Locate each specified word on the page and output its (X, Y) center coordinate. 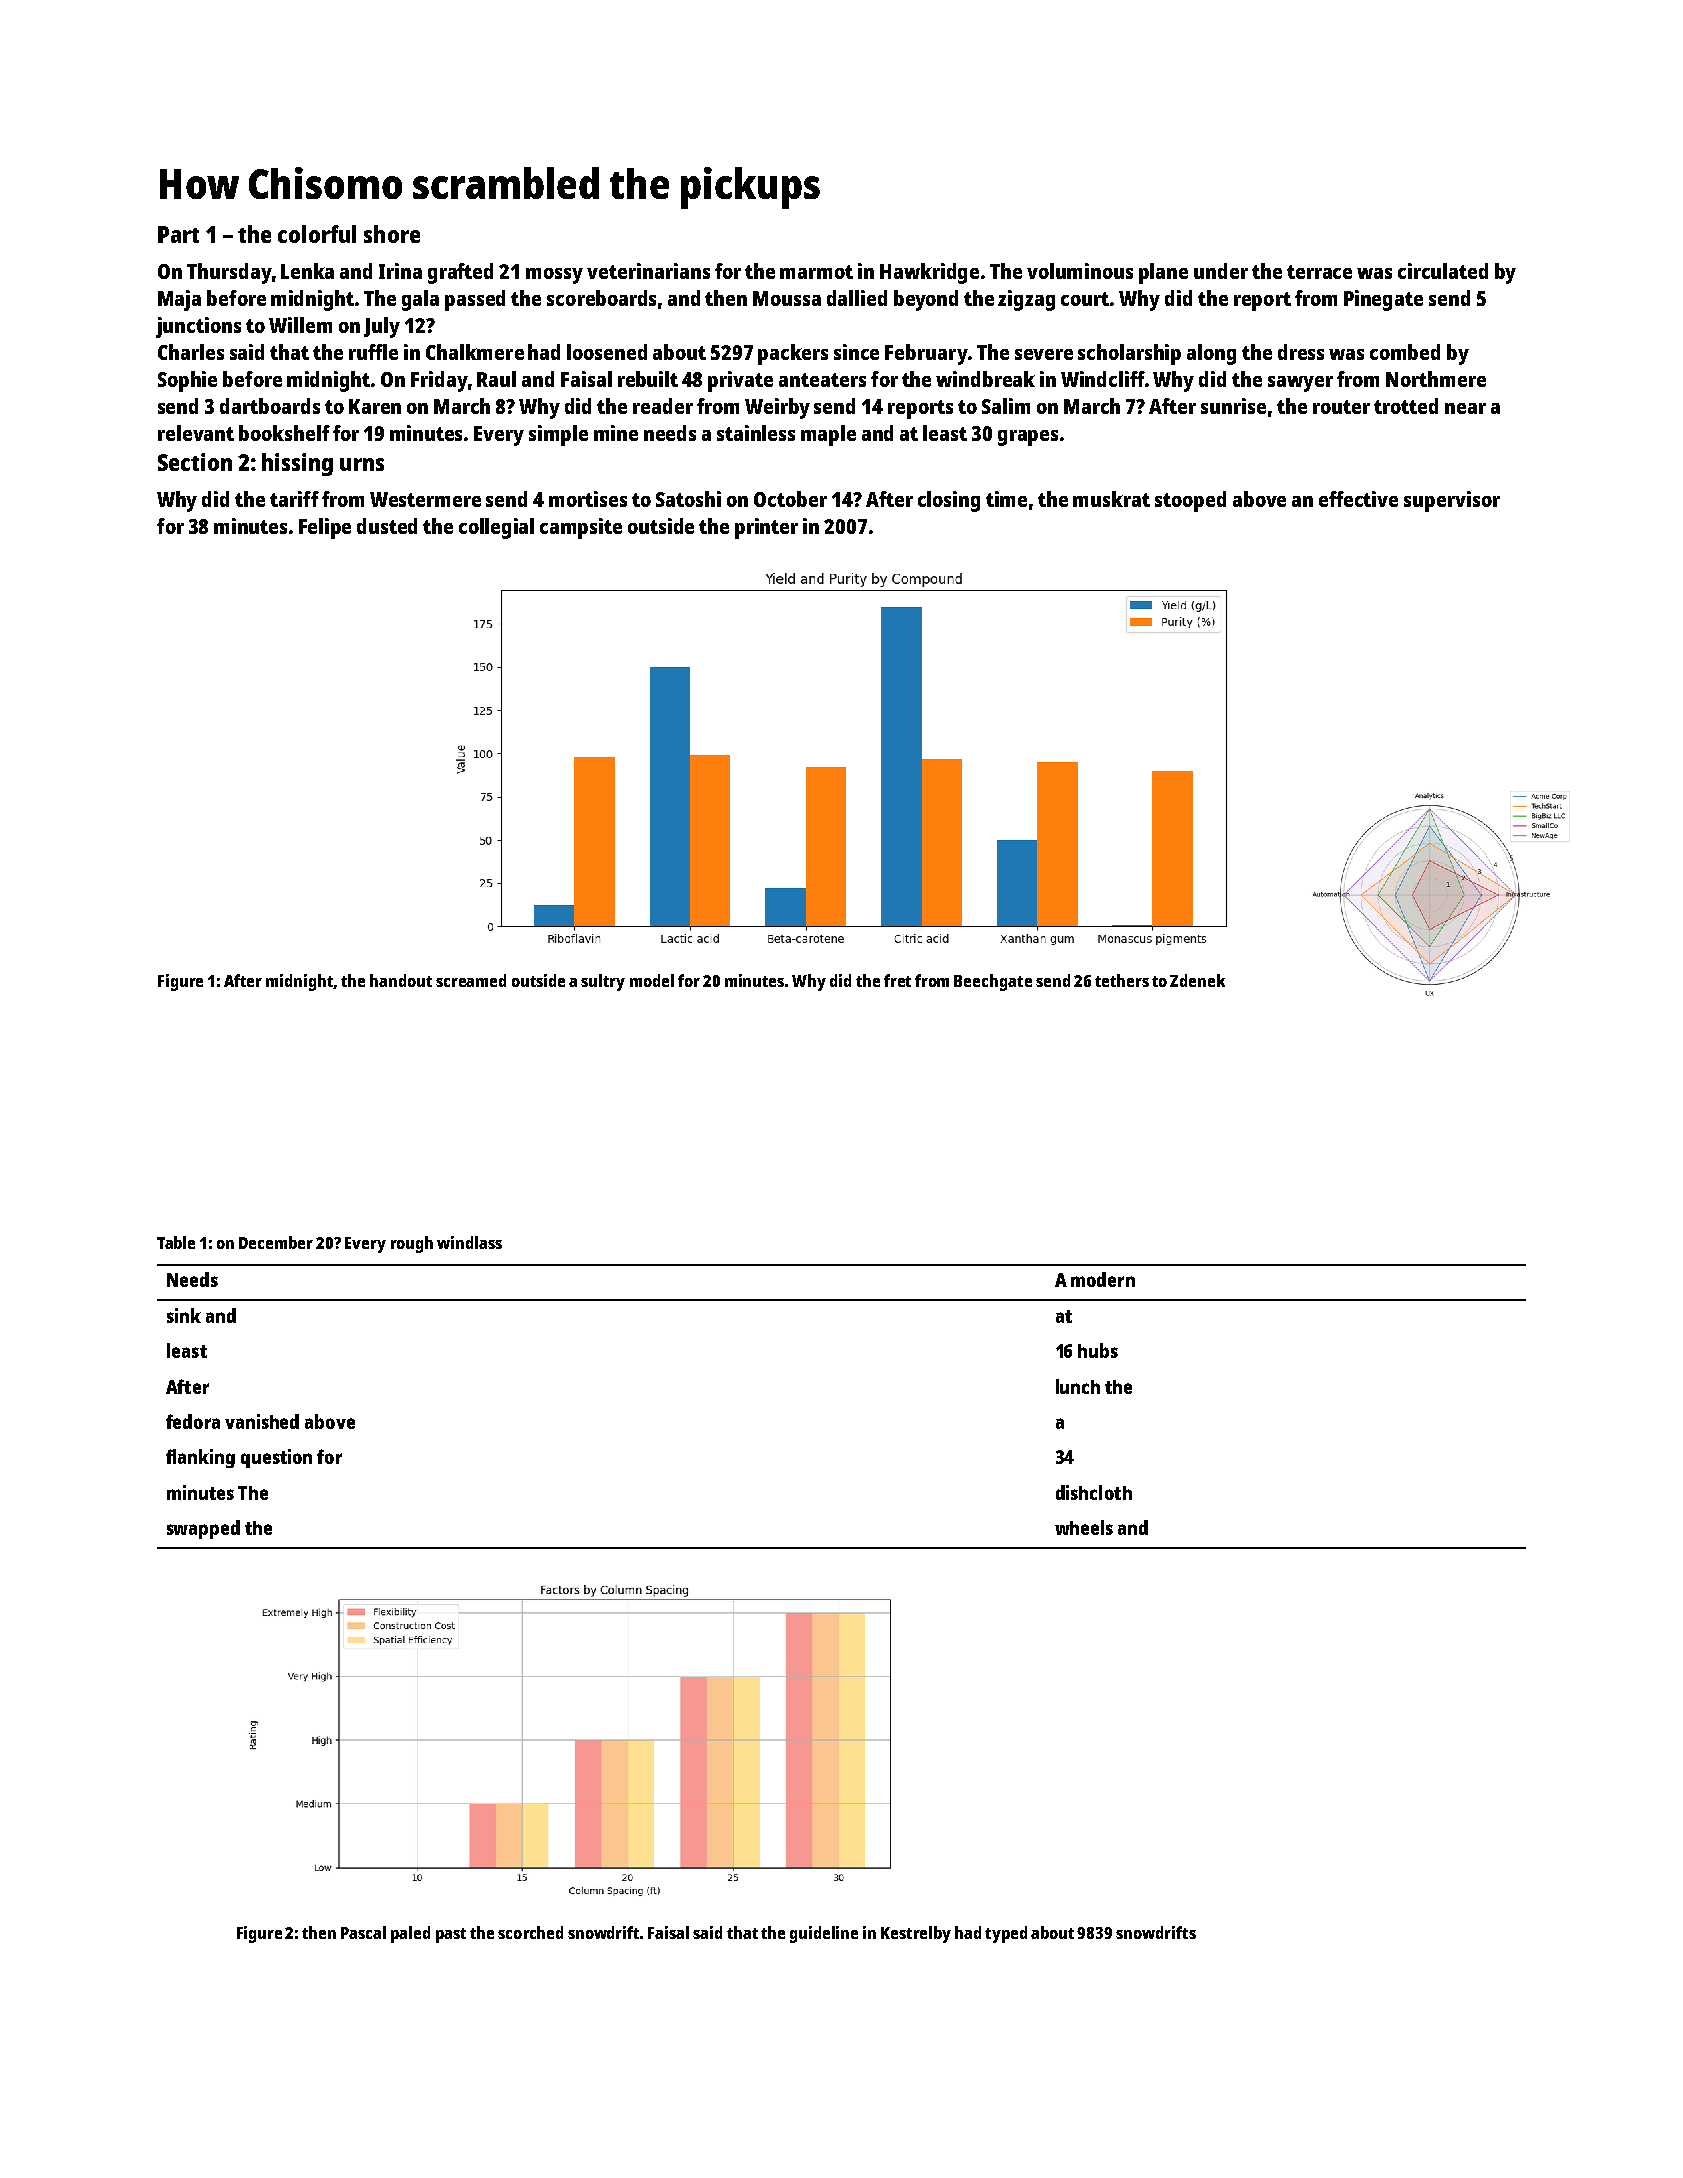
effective (1358, 499)
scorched (530, 1932)
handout (401, 980)
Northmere (1436, 379)
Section (195, 462)
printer (766, 528)
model (652, 980)
